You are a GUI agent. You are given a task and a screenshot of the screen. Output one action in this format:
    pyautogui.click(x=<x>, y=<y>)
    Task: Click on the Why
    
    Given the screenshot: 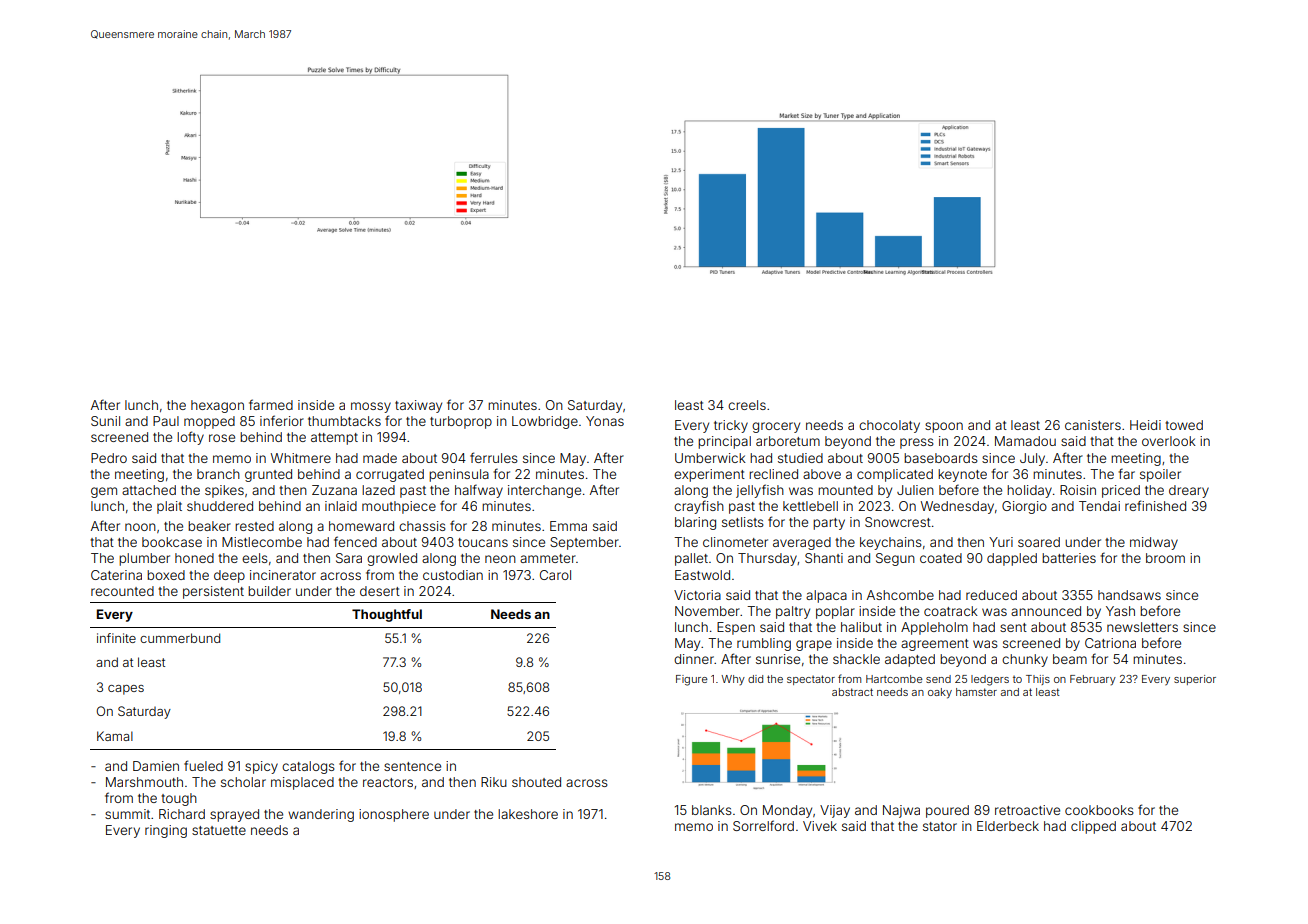 What is the action you would take?
    pyautogui.click(x=733, y=680)
